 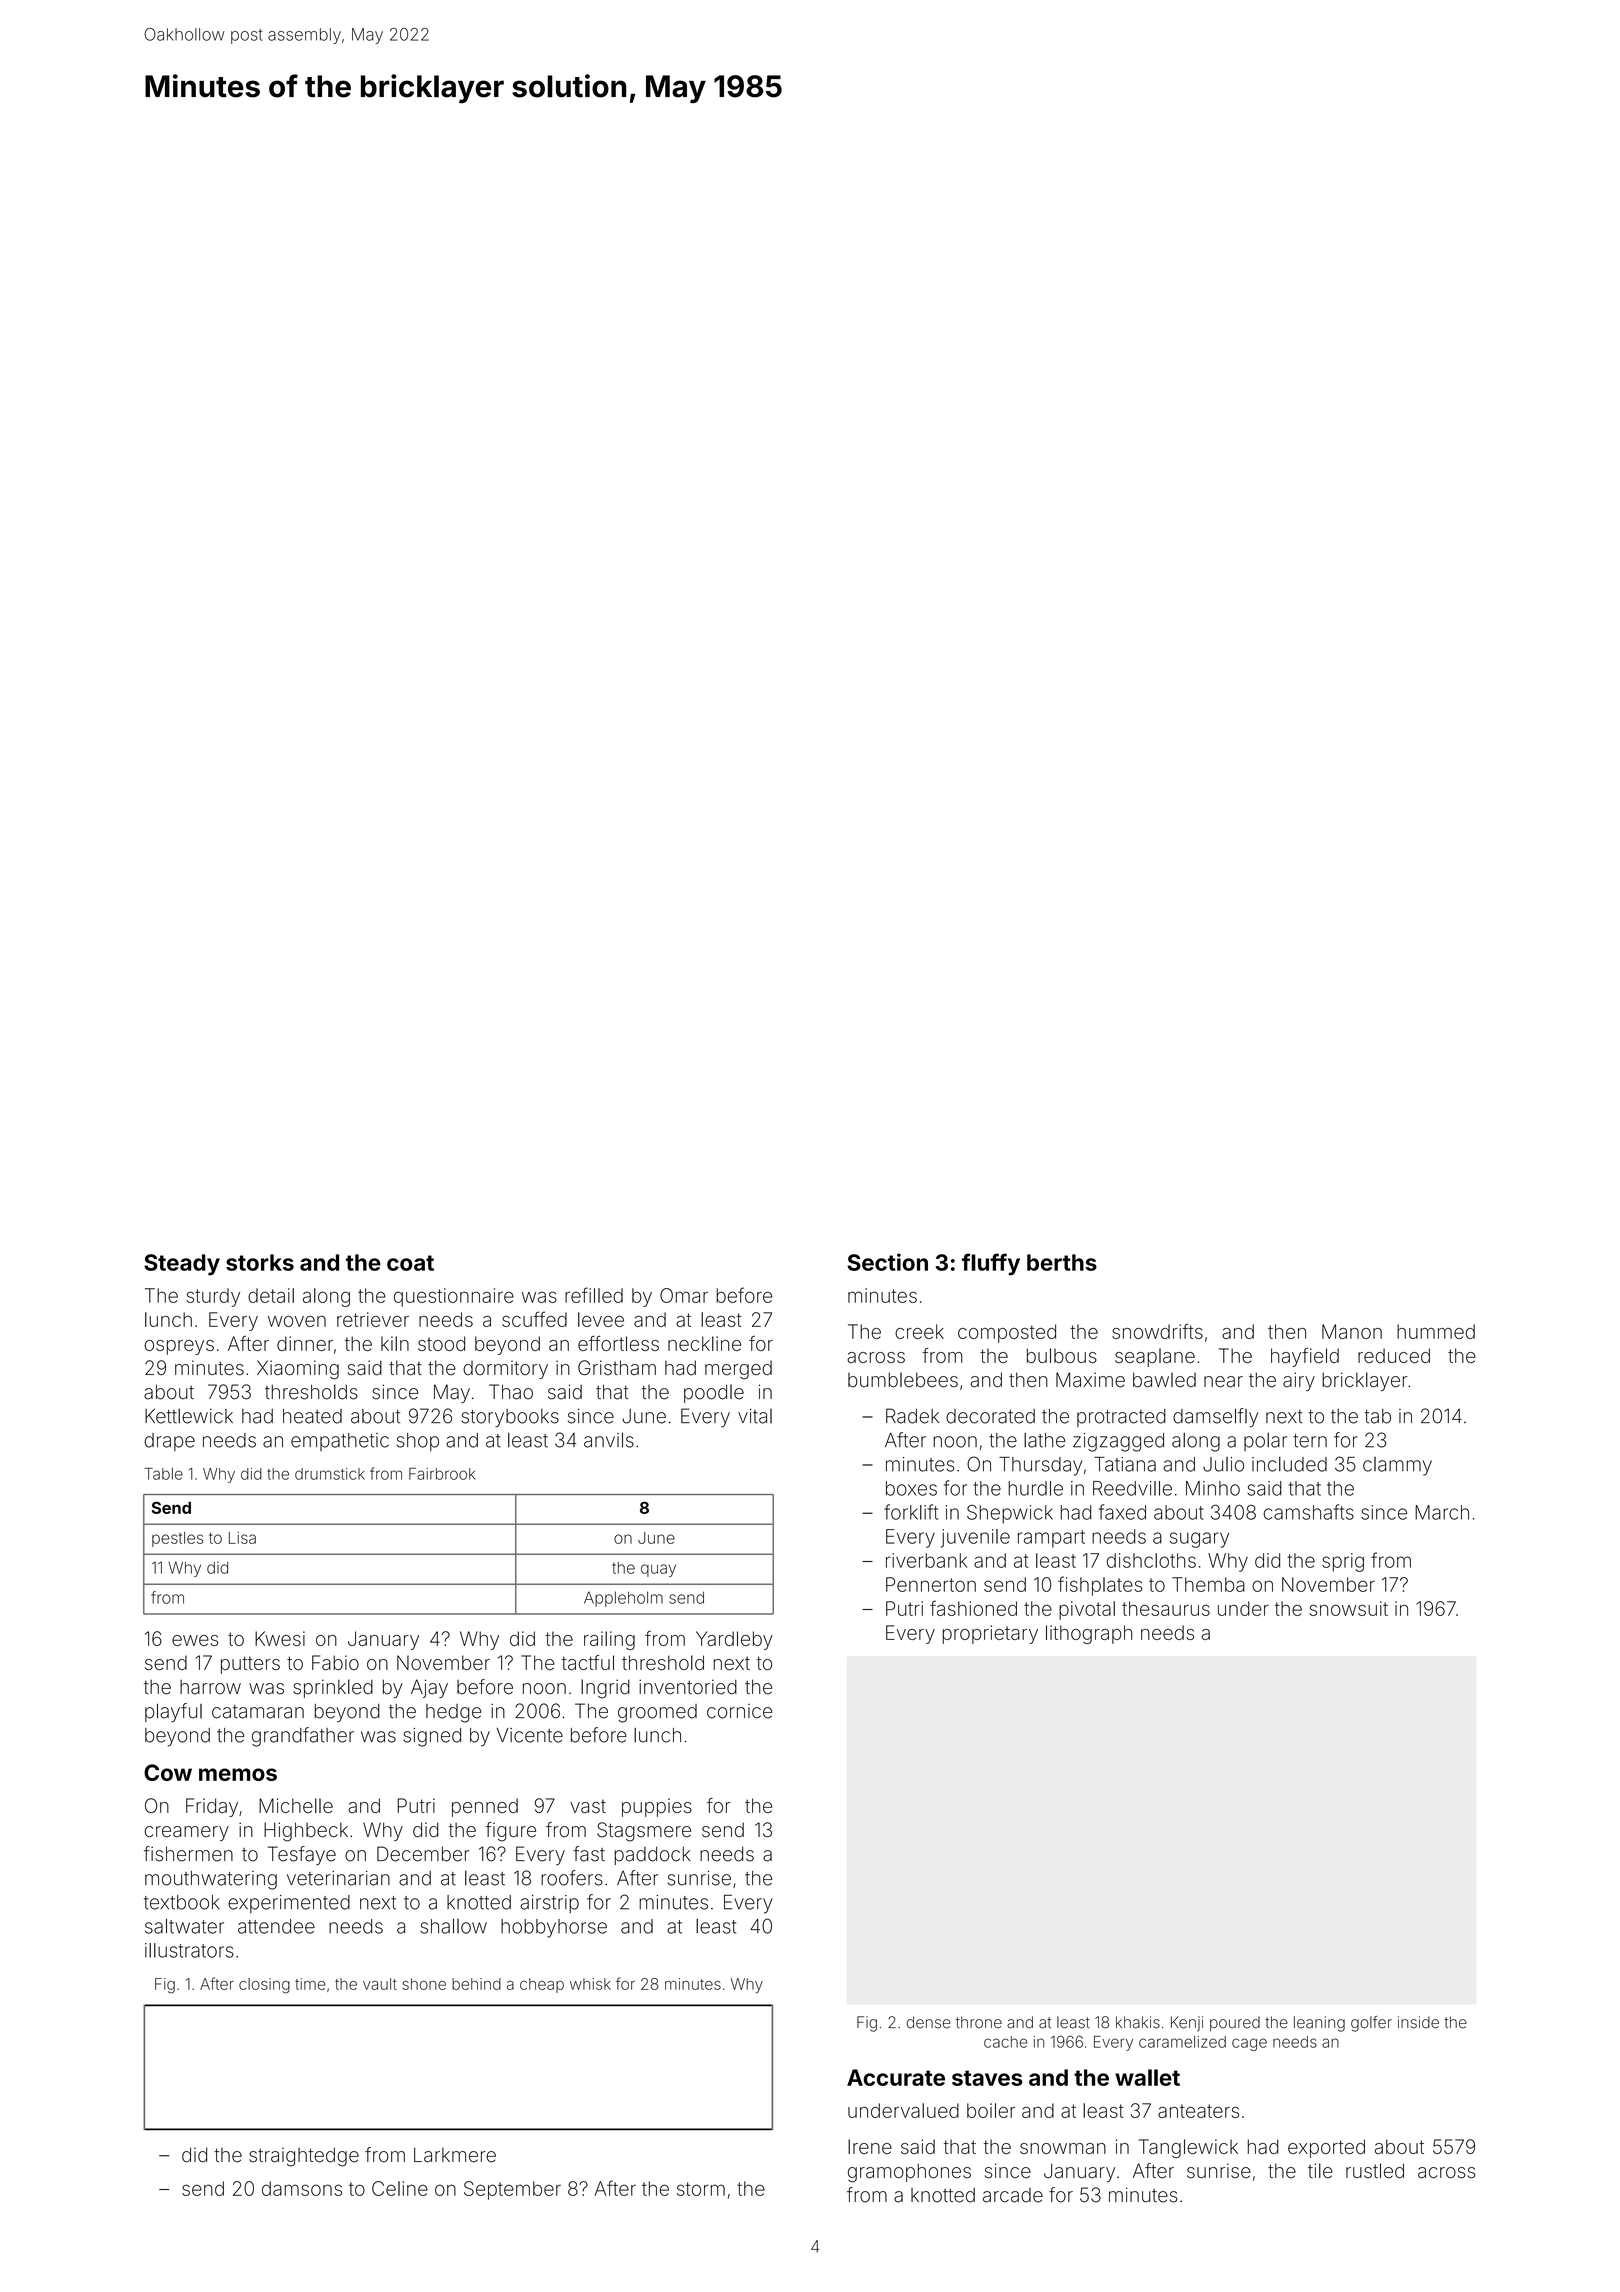 What do you see at coordinates (373, 1319) in the document?
I see `retriever` at bounding box center [373, 1319].
